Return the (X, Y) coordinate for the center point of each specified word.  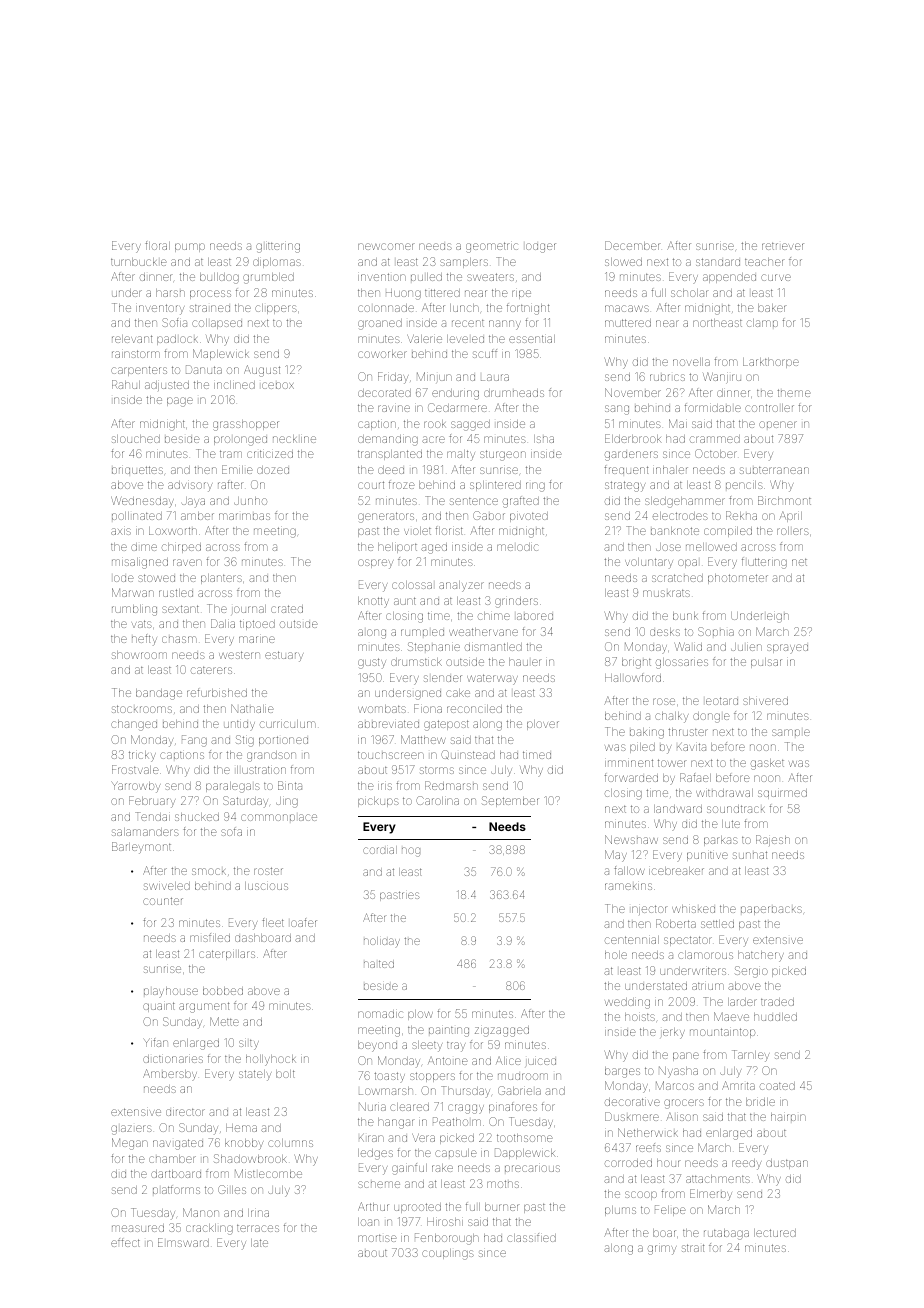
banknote (675, 531)
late (259, 1243)
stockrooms (142, 709)
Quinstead (468, 754)
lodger (541, 248)
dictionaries (173, 1059)
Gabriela (519, 1090)
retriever (783, 246)
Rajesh (773, 840)
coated (777, 1086)
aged (434, 548)
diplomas (277, 263)
